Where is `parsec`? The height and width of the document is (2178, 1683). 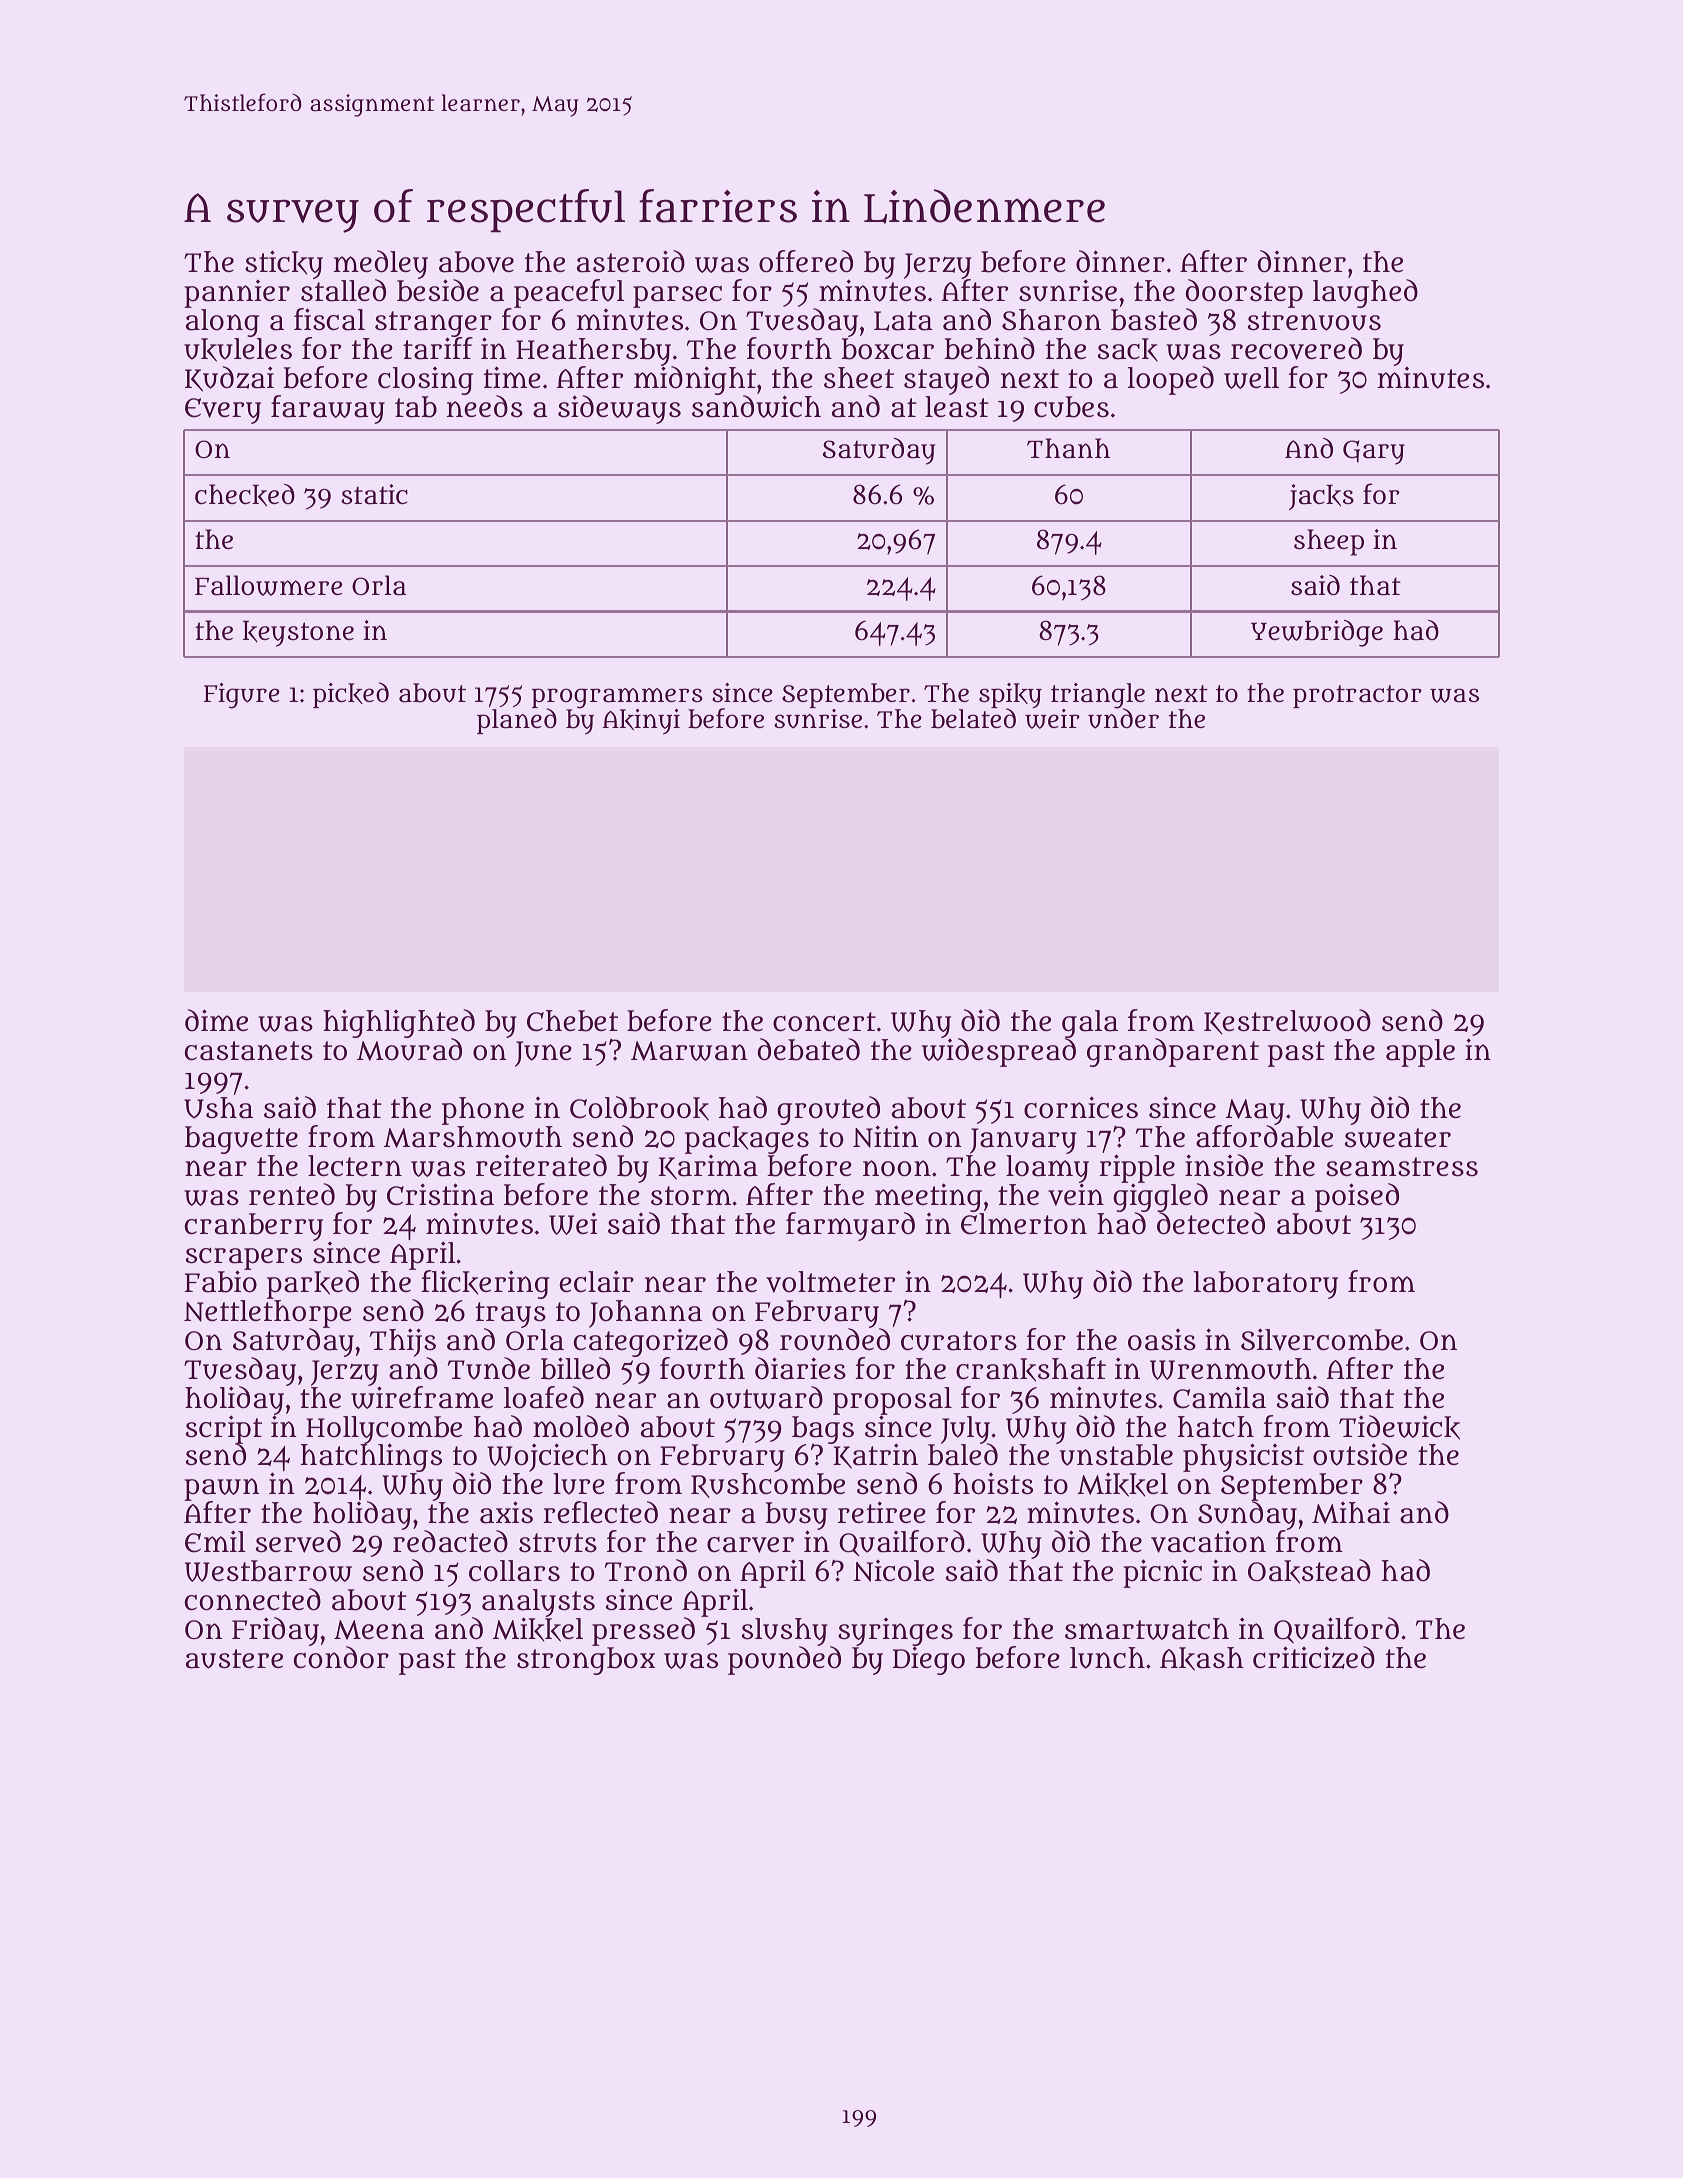
parsec is located at coordinates (677, 297).
